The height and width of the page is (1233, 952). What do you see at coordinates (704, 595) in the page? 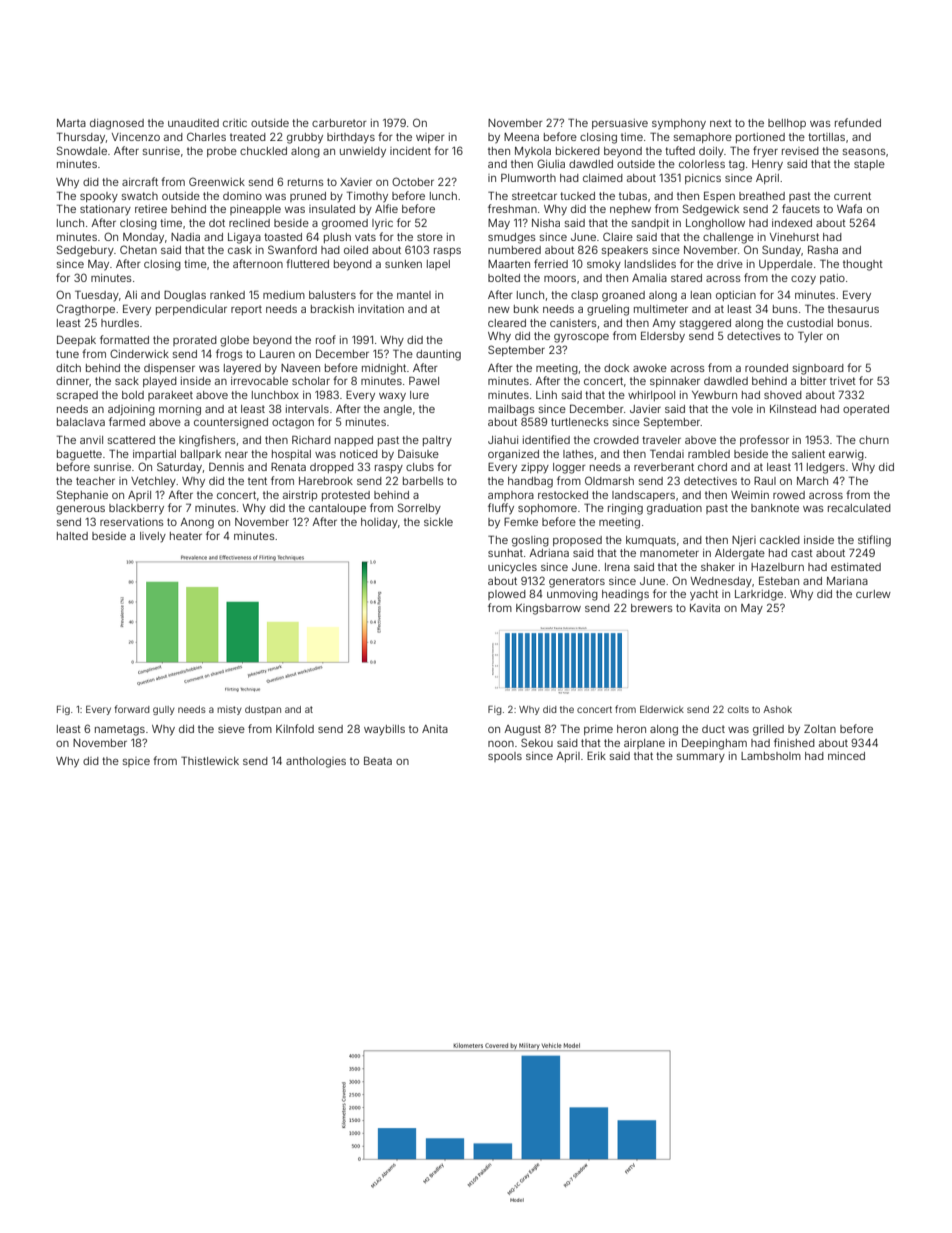
I see `yacht` at bounding box center [704, 595].
